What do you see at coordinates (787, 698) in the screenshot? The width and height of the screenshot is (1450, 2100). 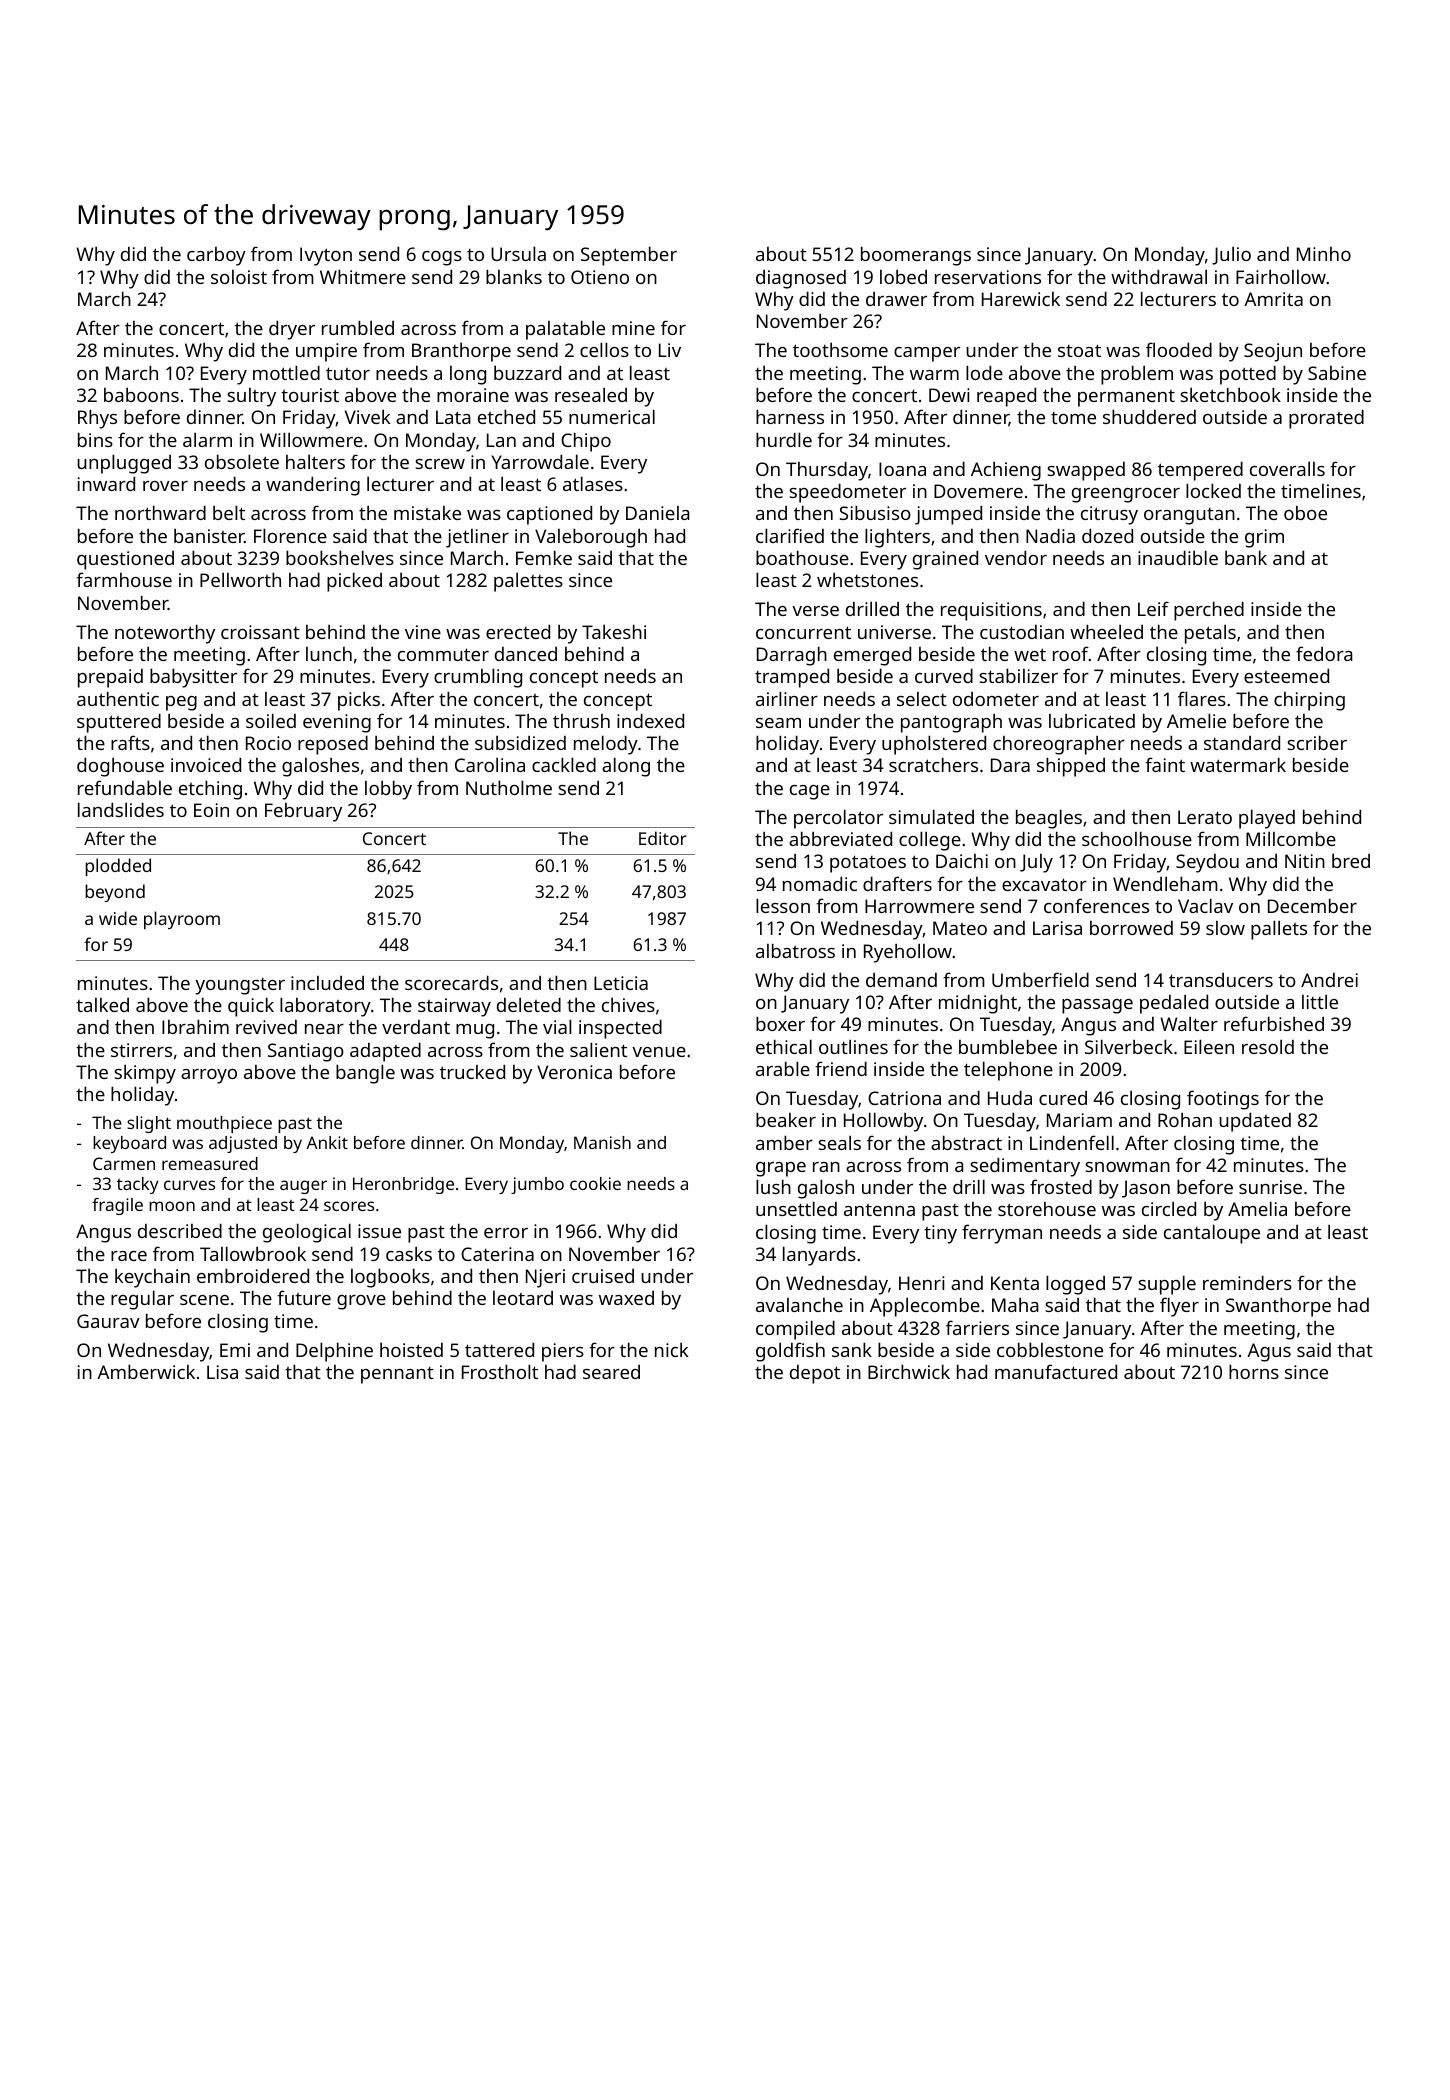 I see `airliner` at bounding box center [787, 698].
